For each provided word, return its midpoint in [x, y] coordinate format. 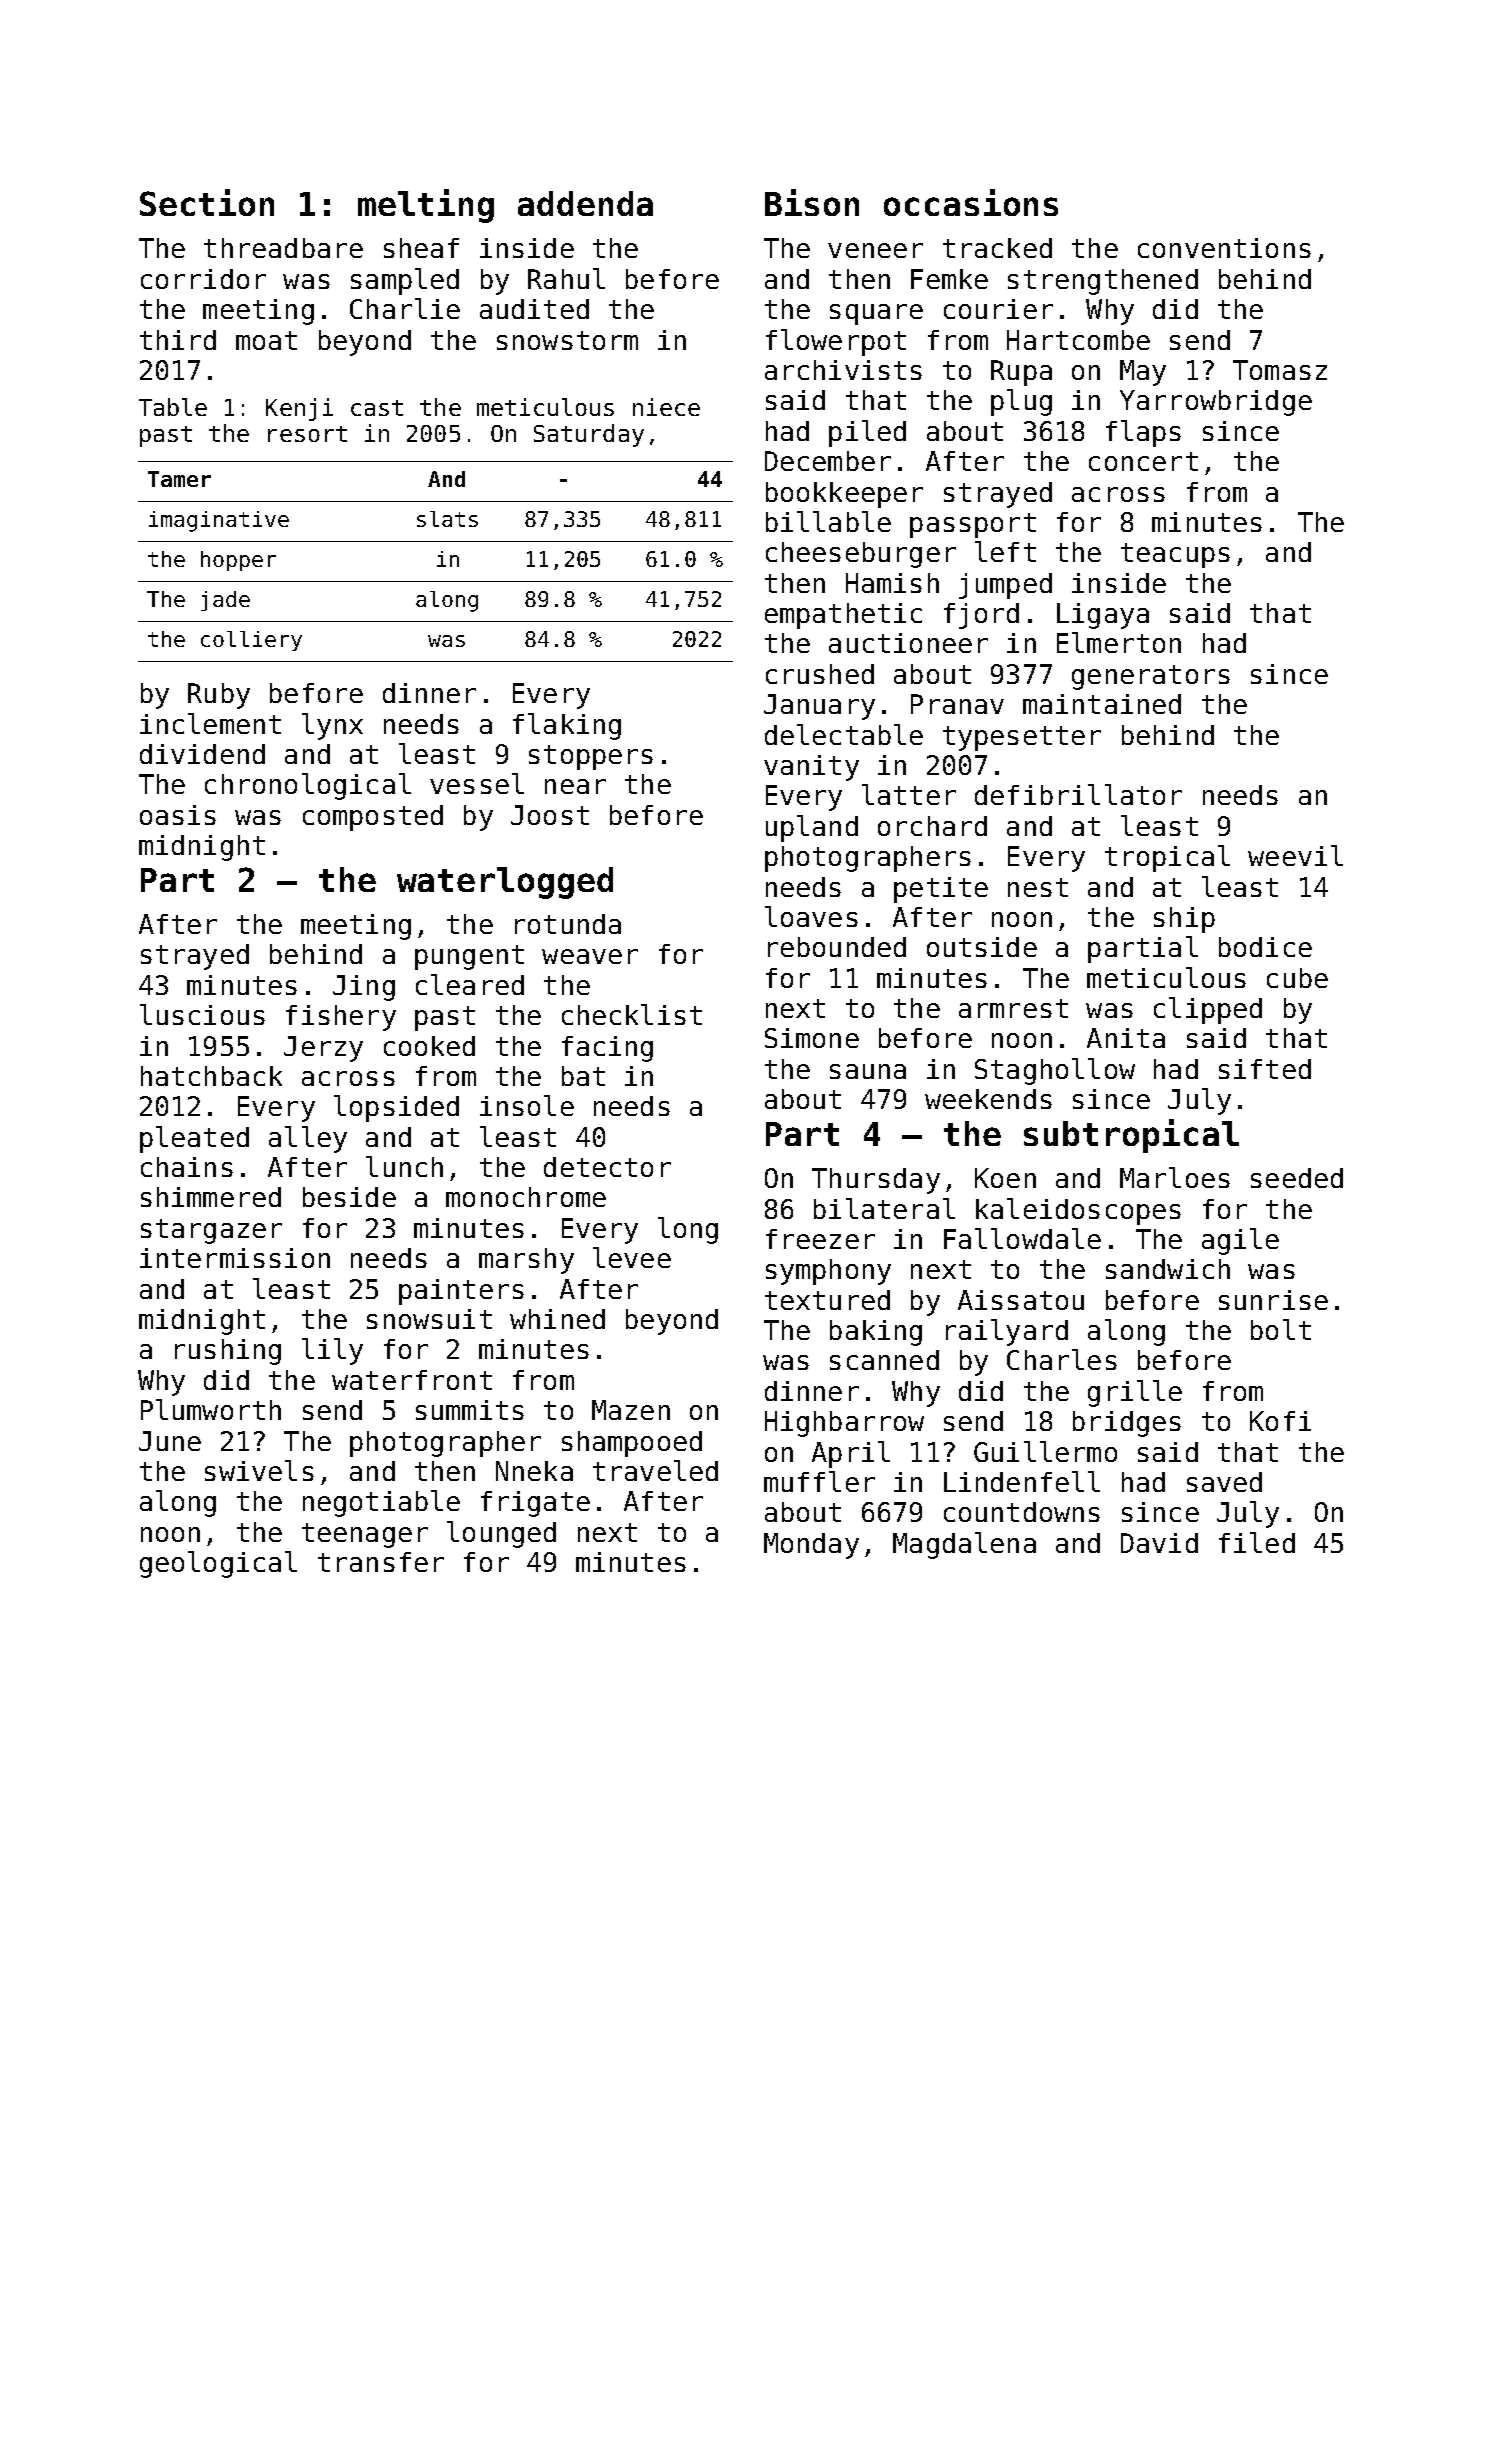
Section [207, 202]
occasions [971, 202]
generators [1151, 677]
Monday [811, 1546]
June [170, 1441]
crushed [820, 674]
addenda [585, 203]
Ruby [219, 696]
